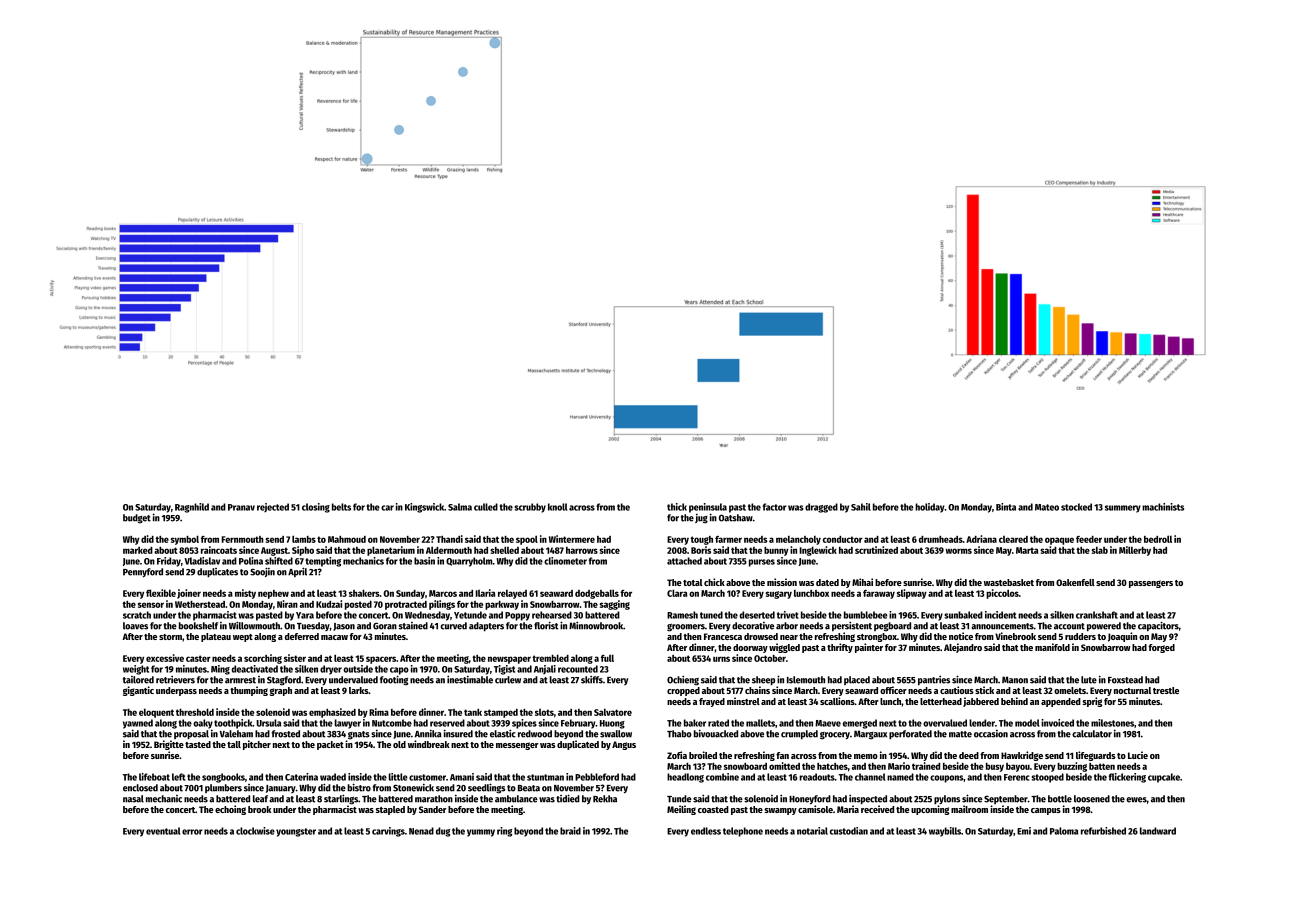  Describe the element at coordinates (424, 561) in the document. I see `basin` at that location.
